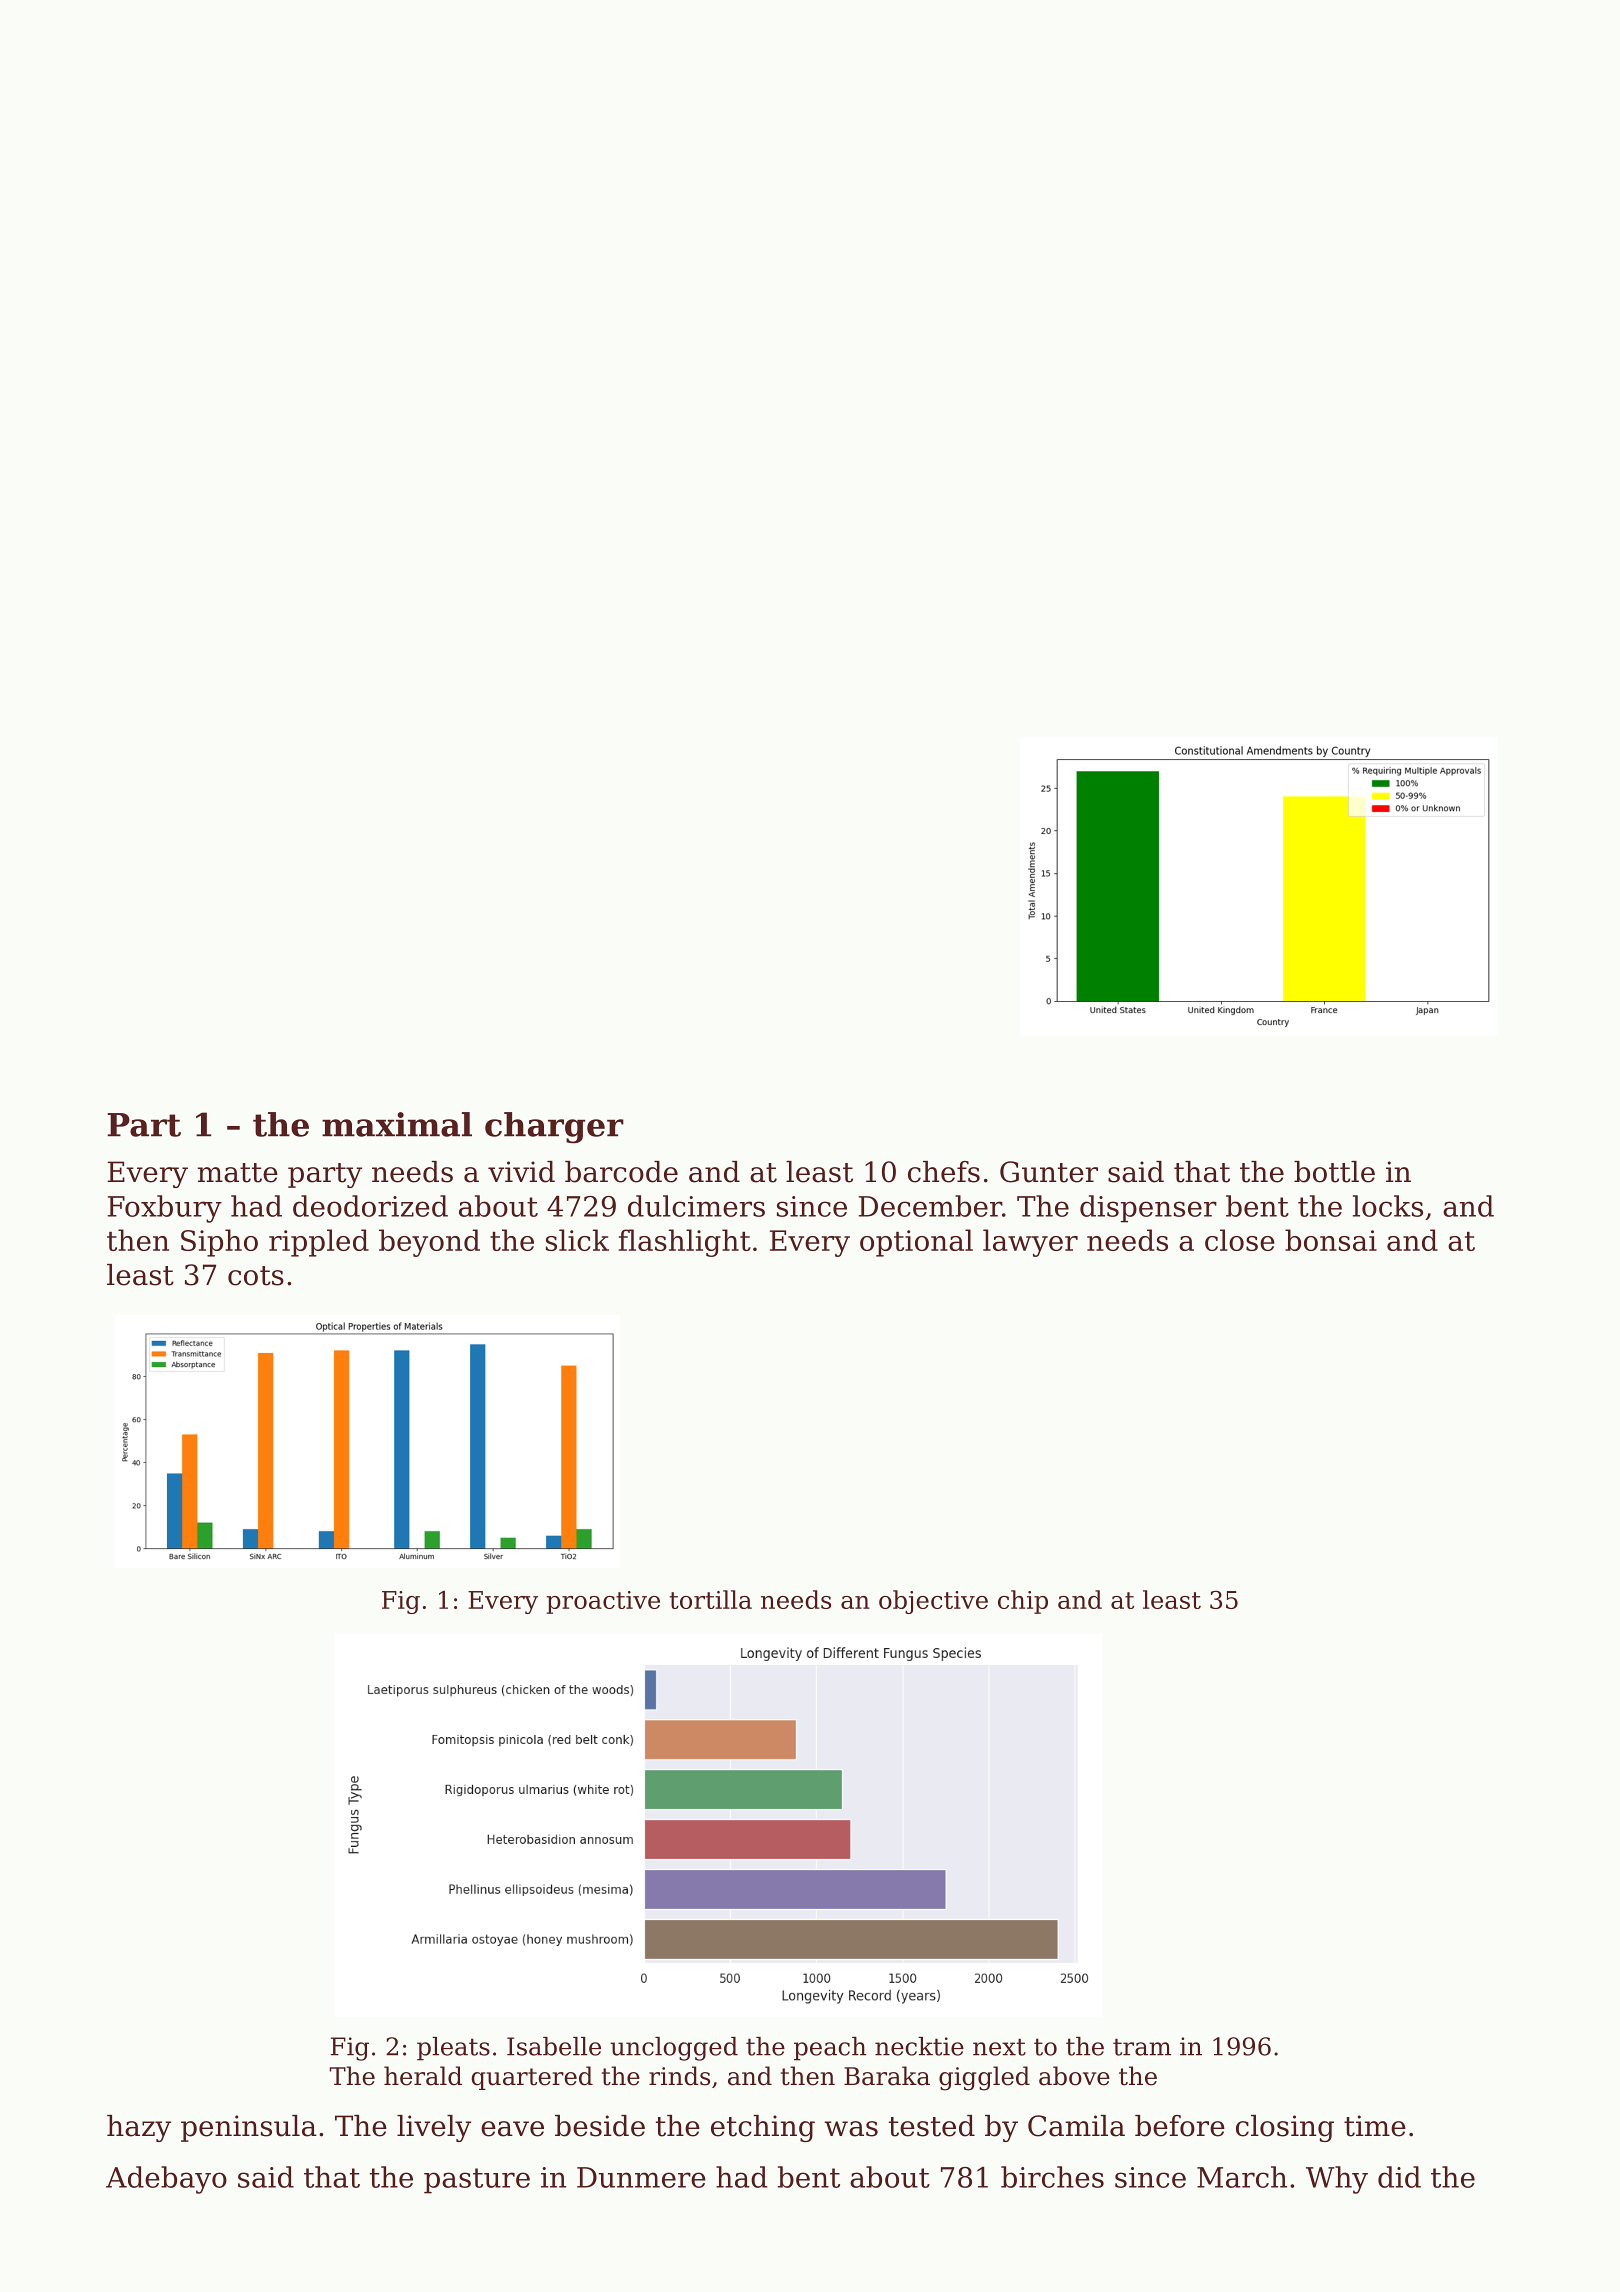 This screenshot has width=1620, height=2292. What do you see at coordinates (944, 1172) in the screenshot?
I see `chefs` at bounding box center [944, 1172].
